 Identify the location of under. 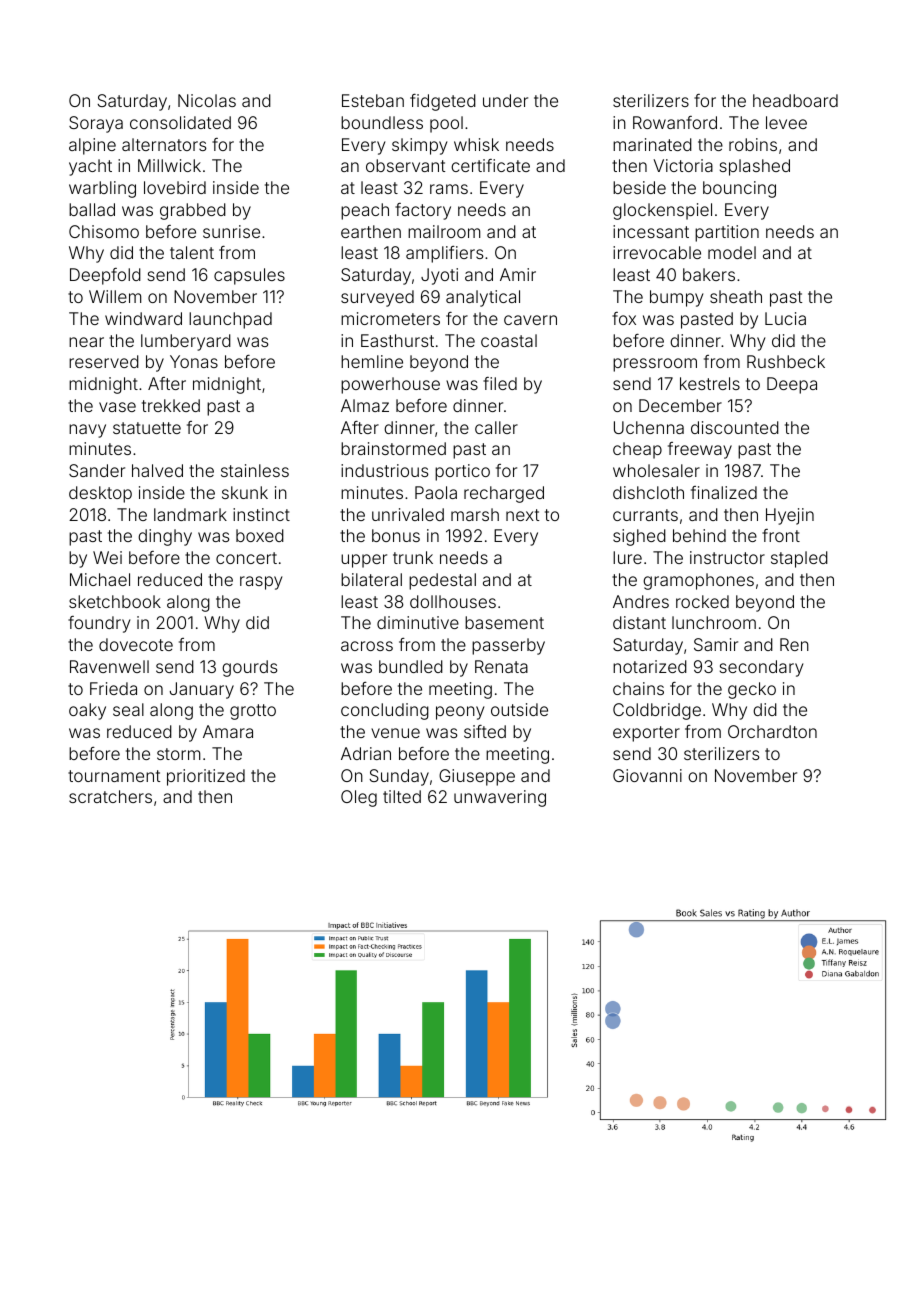
(505, 100).
